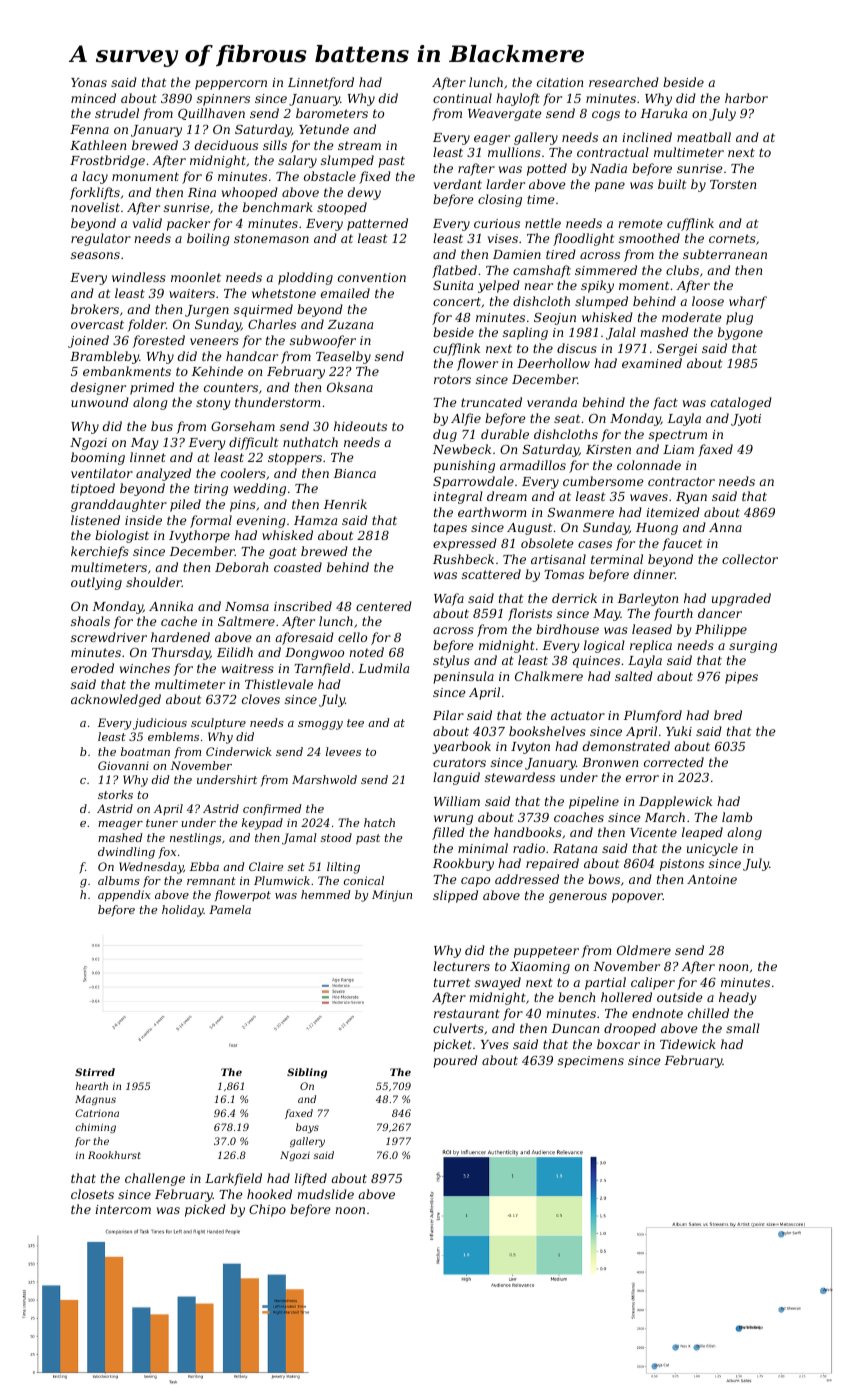 This document has height=1400, width=849. Describe the element at coordinates (263, 310) in the document. I see `squirmed` at that location.
